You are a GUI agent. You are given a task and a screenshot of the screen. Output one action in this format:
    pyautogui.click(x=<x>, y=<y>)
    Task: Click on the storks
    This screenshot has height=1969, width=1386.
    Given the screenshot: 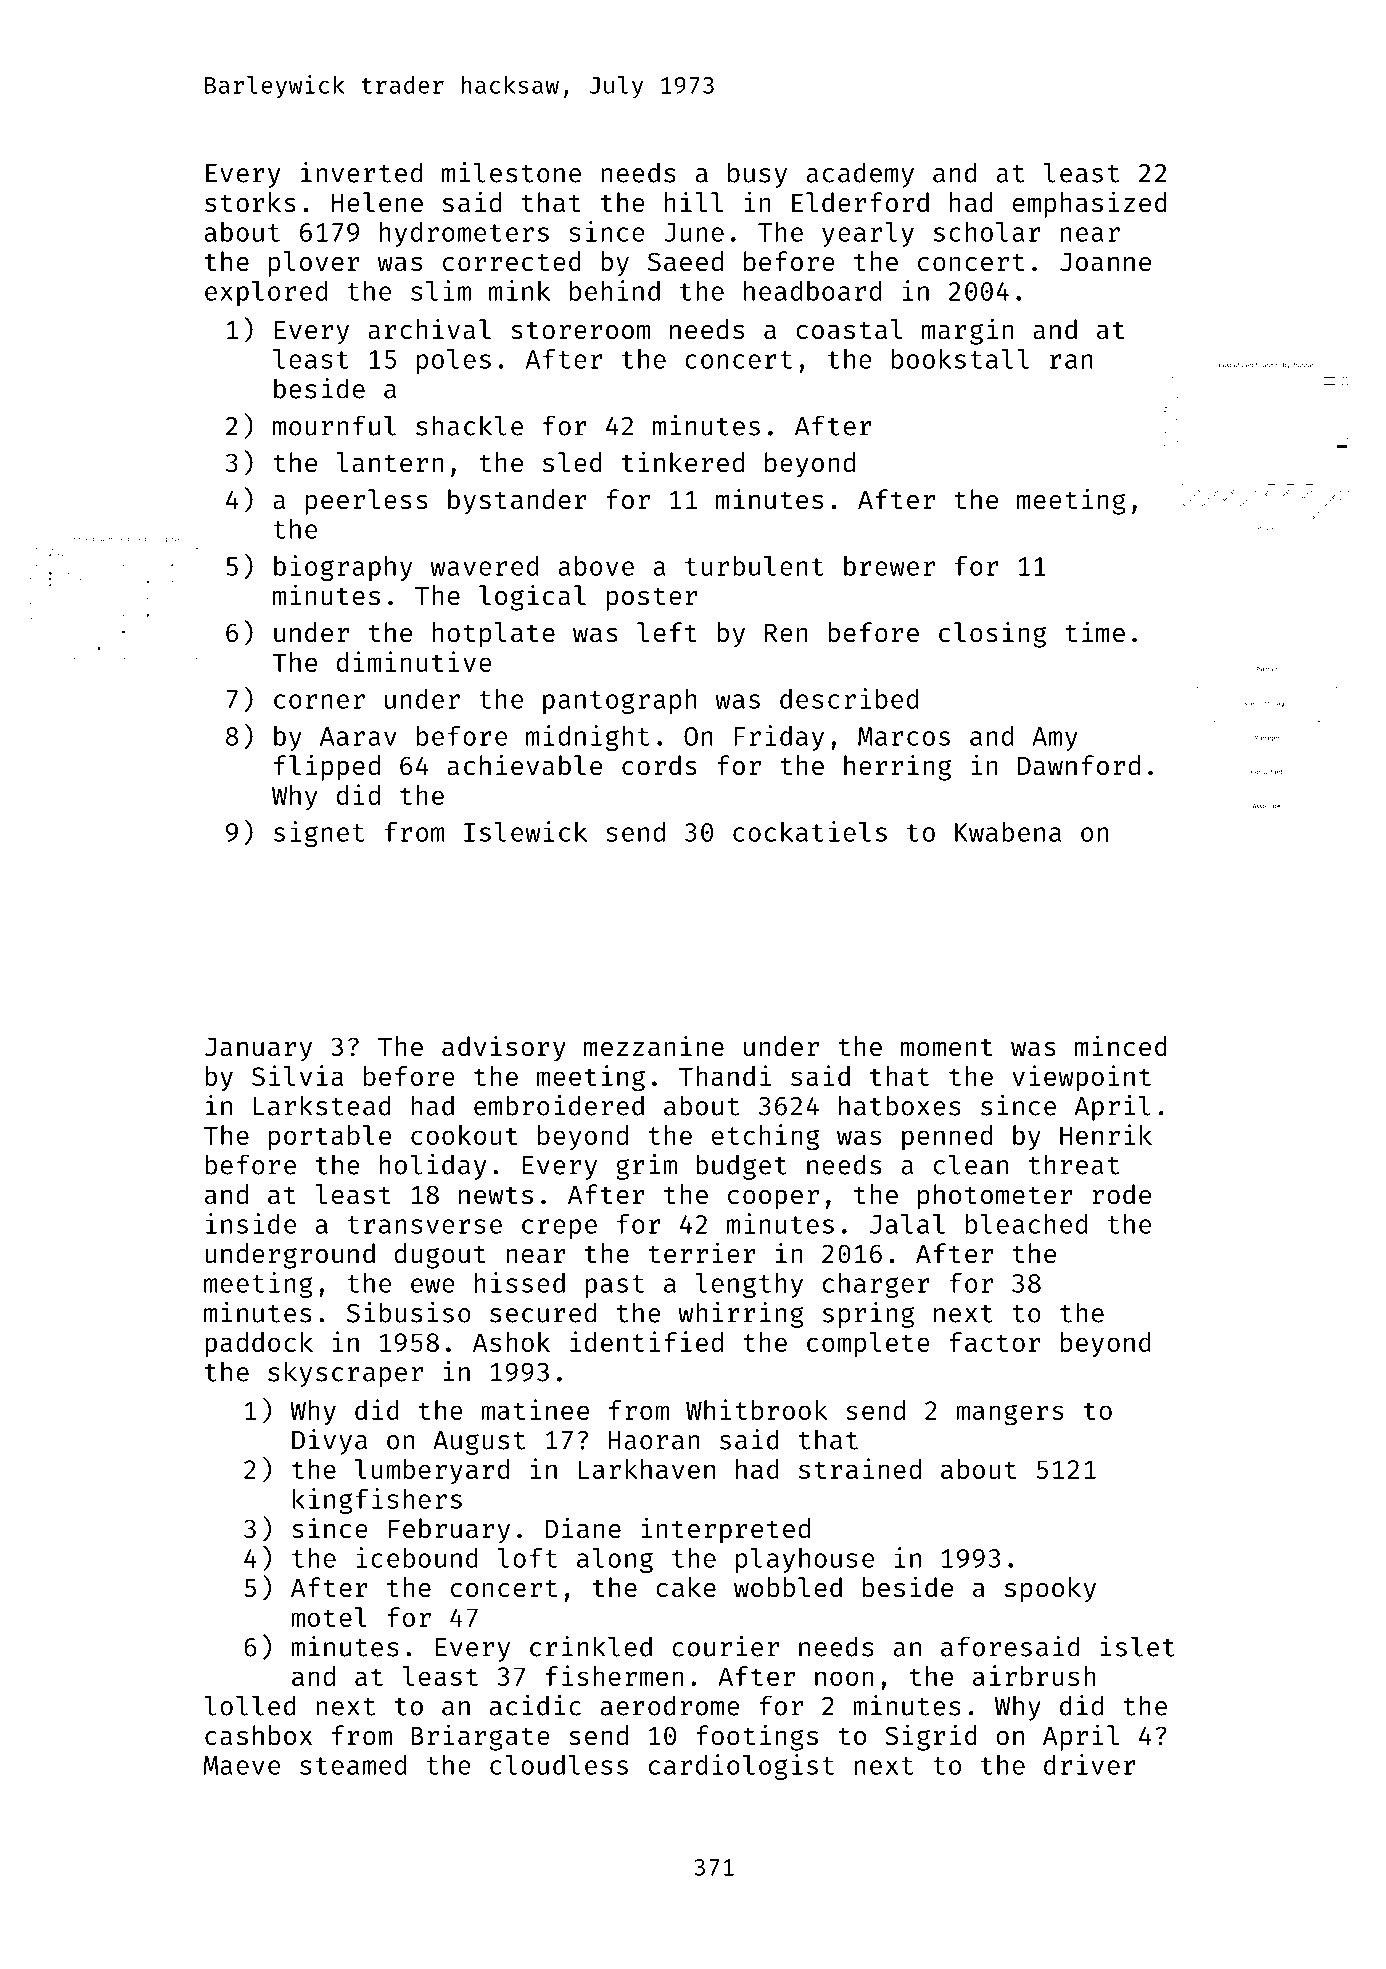 What is the action you would take?
    pyautogui.click(x=250, y=202)
